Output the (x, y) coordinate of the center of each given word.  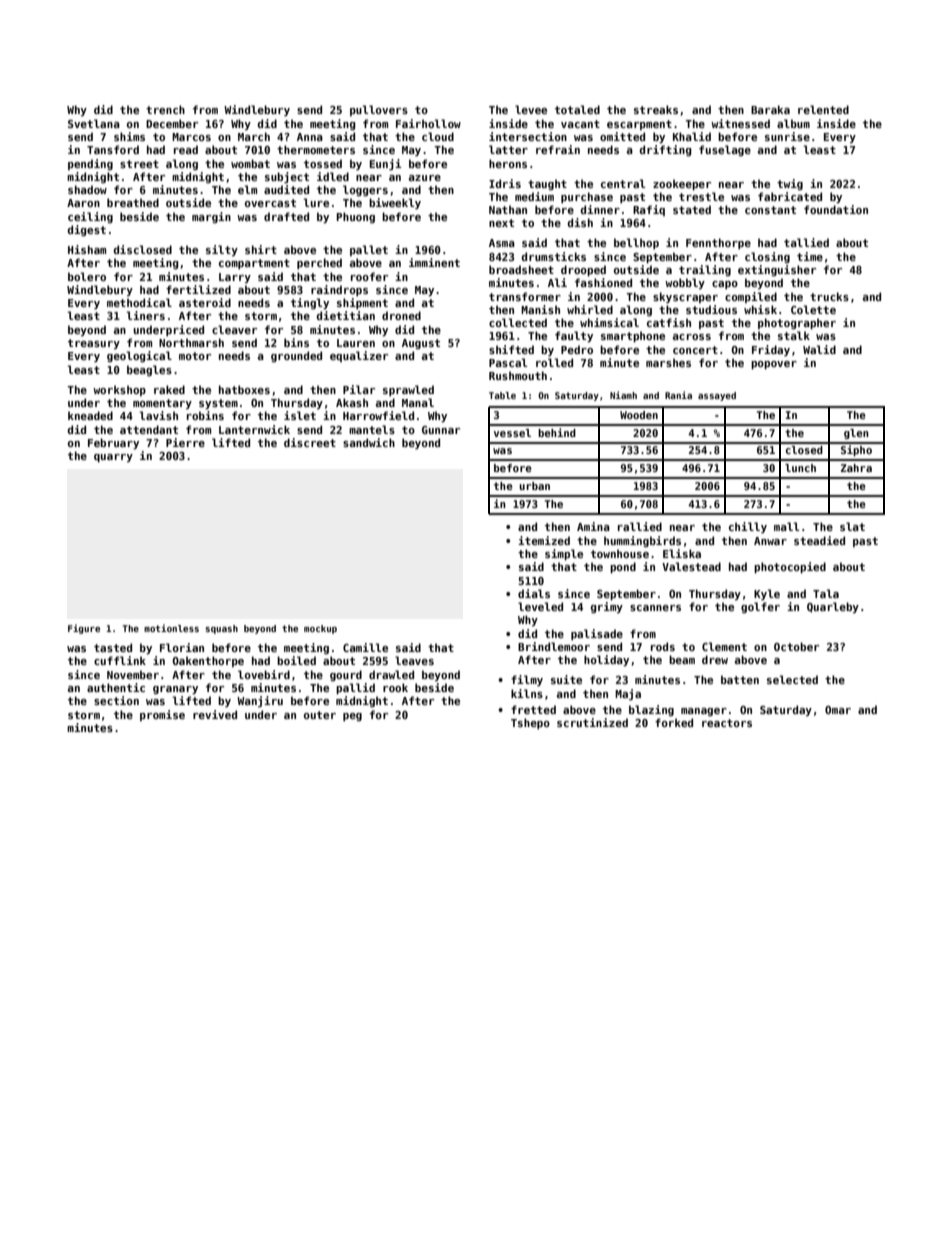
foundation (836, 209)
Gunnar (441, 430)
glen (856, 434)
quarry (113, 458)
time (810, 256)
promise (162, 715)
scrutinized (592, 722)
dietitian (345, 315)
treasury (94, 344)
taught (547, 184)
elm (247, 189)
